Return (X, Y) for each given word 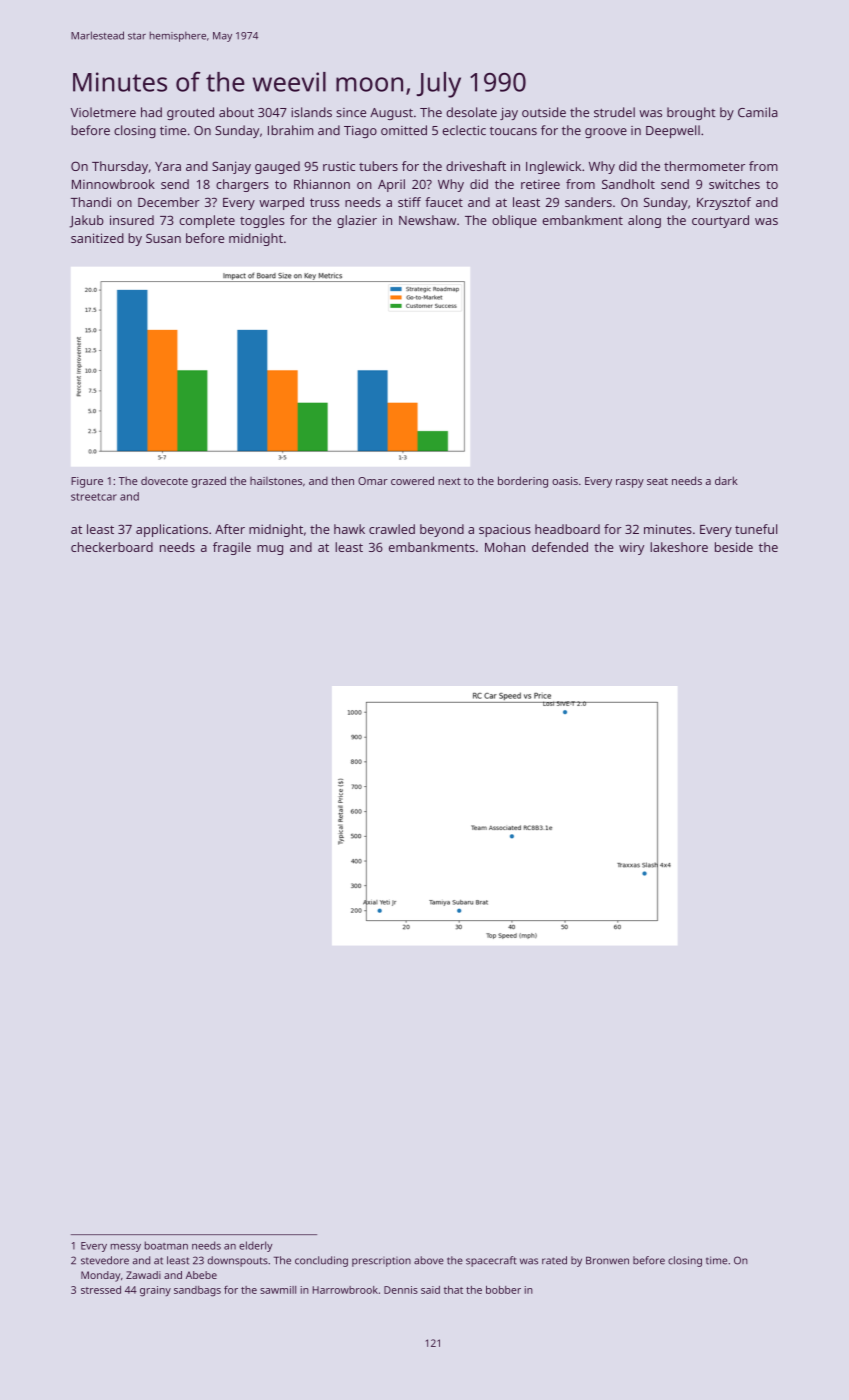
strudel (614, 112)
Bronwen (607, 1260)
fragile (232, 548)
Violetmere (103, 112)
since (351, 112)
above (429, 1260)
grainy (155, 1291)
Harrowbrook (345, 1290)
